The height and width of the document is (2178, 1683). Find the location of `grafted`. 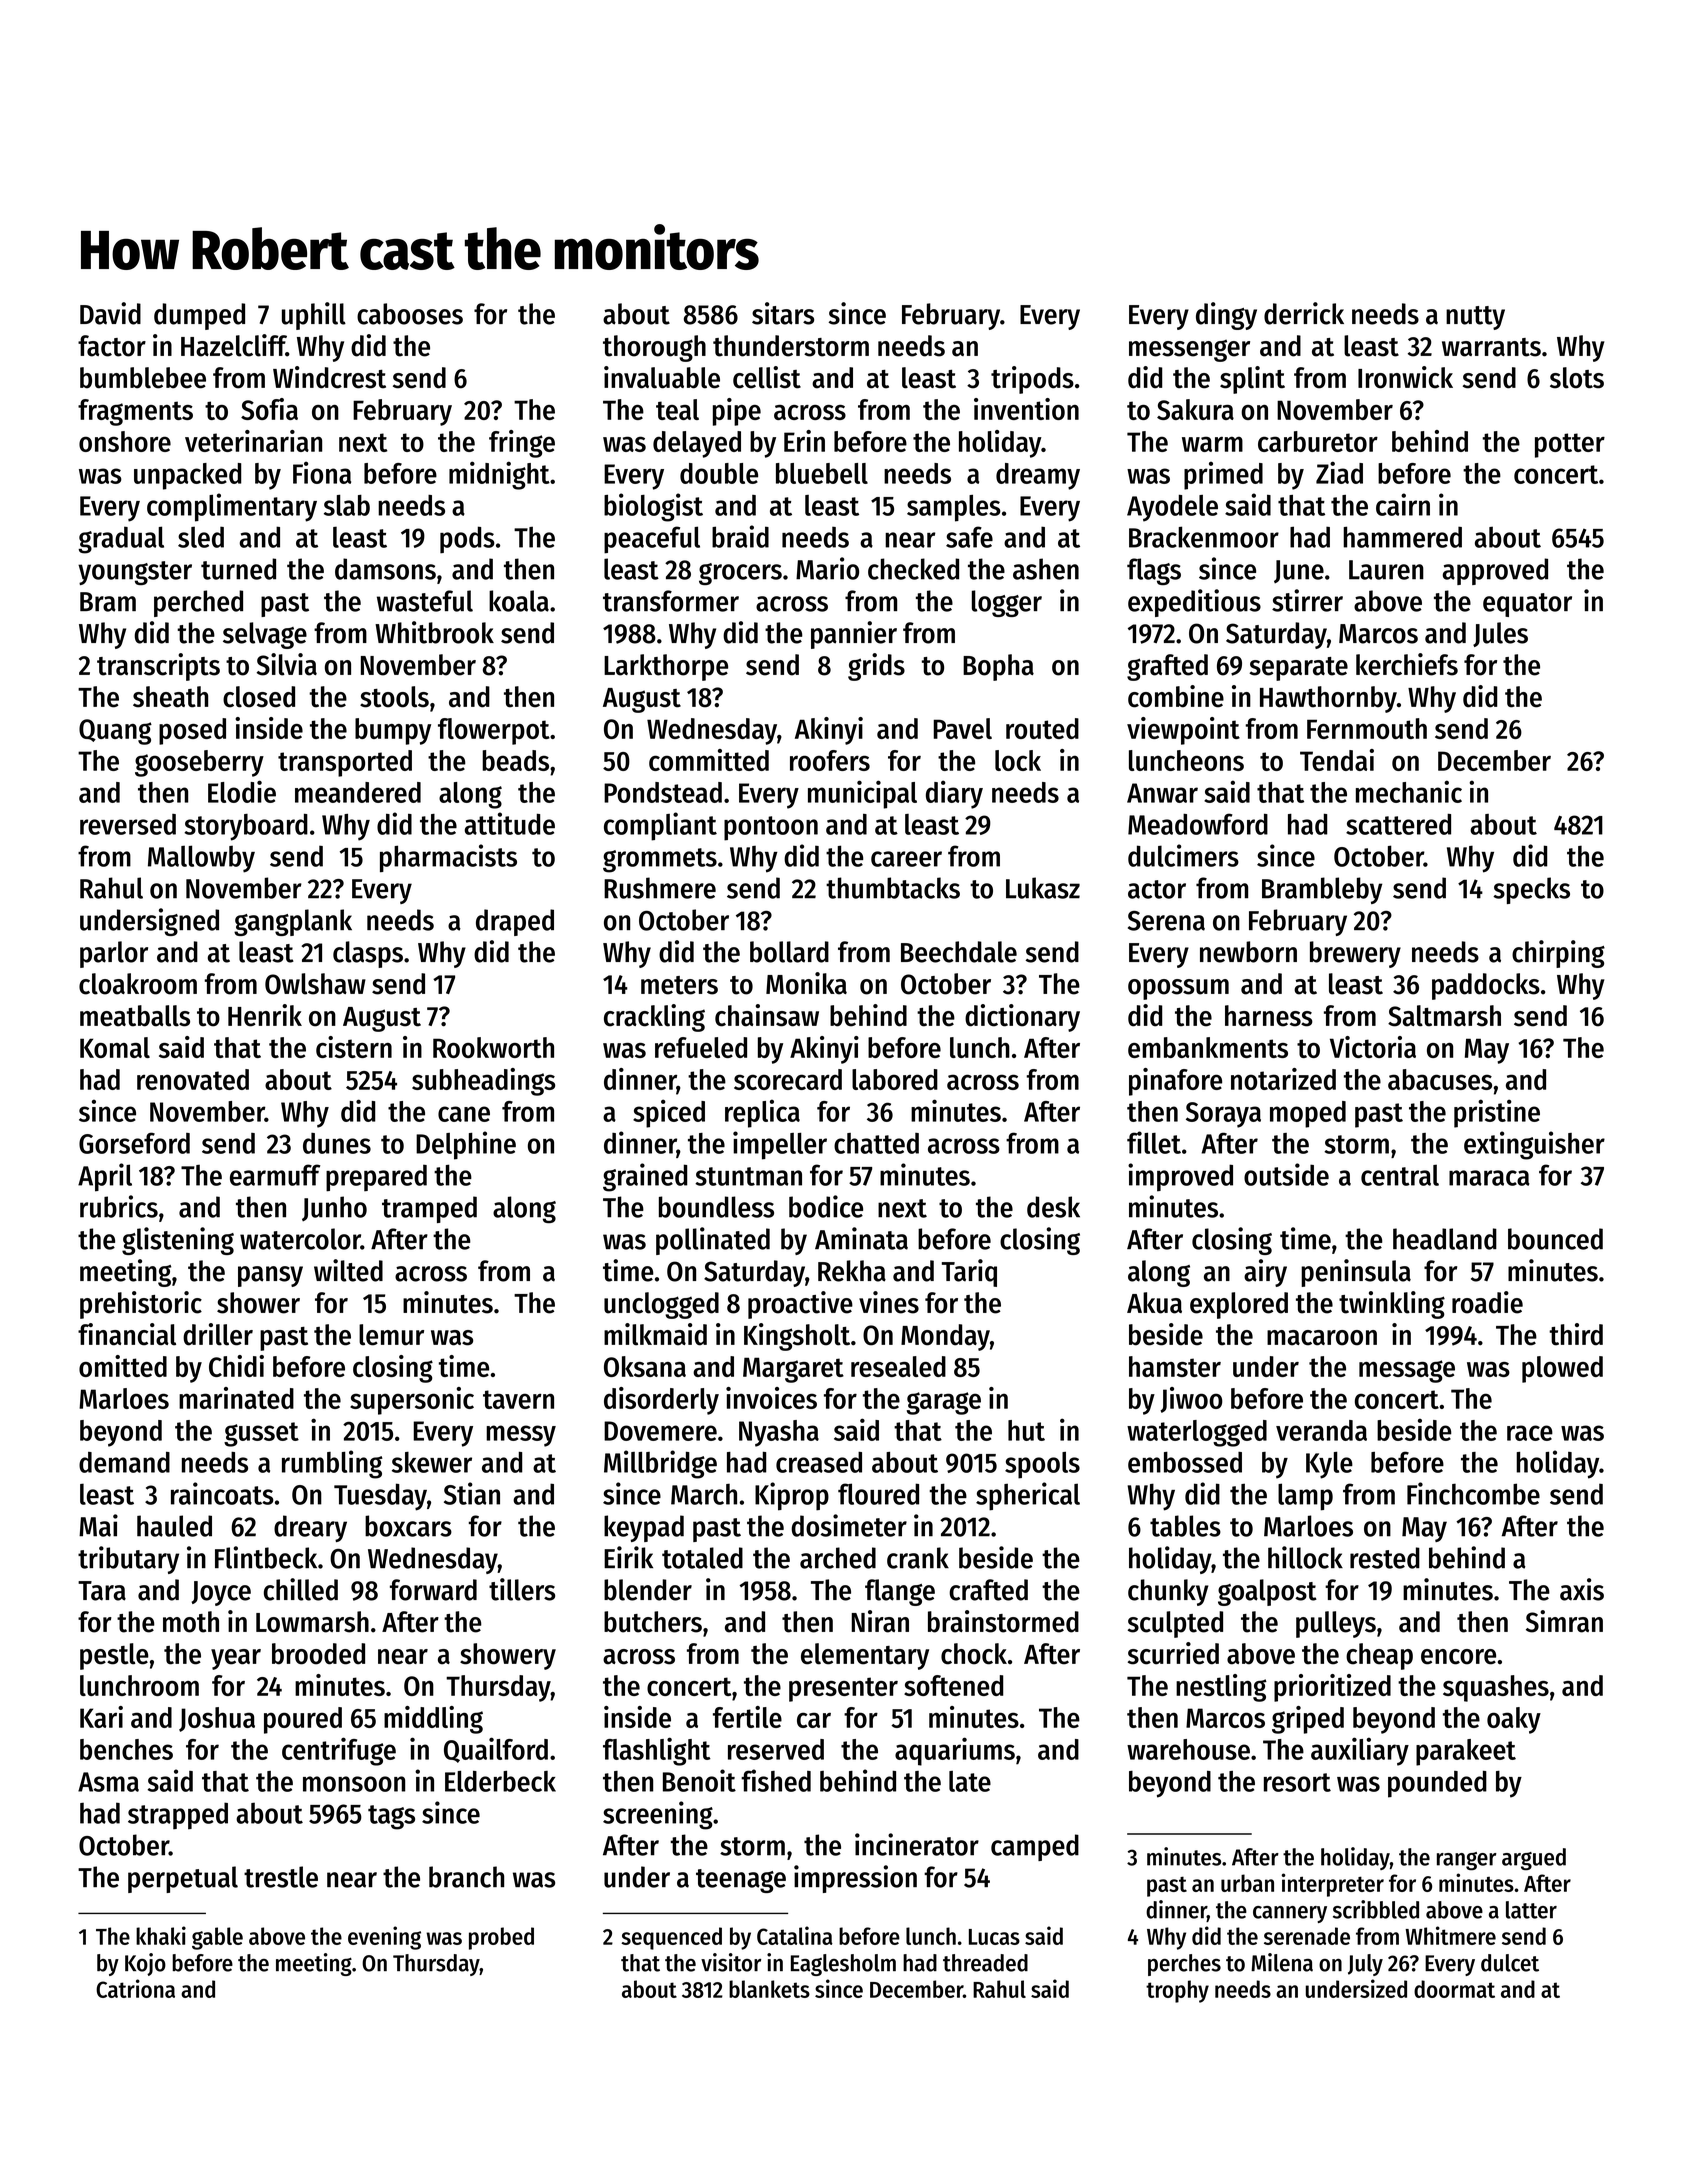

grafted is located at coordinates (1167, 667).
